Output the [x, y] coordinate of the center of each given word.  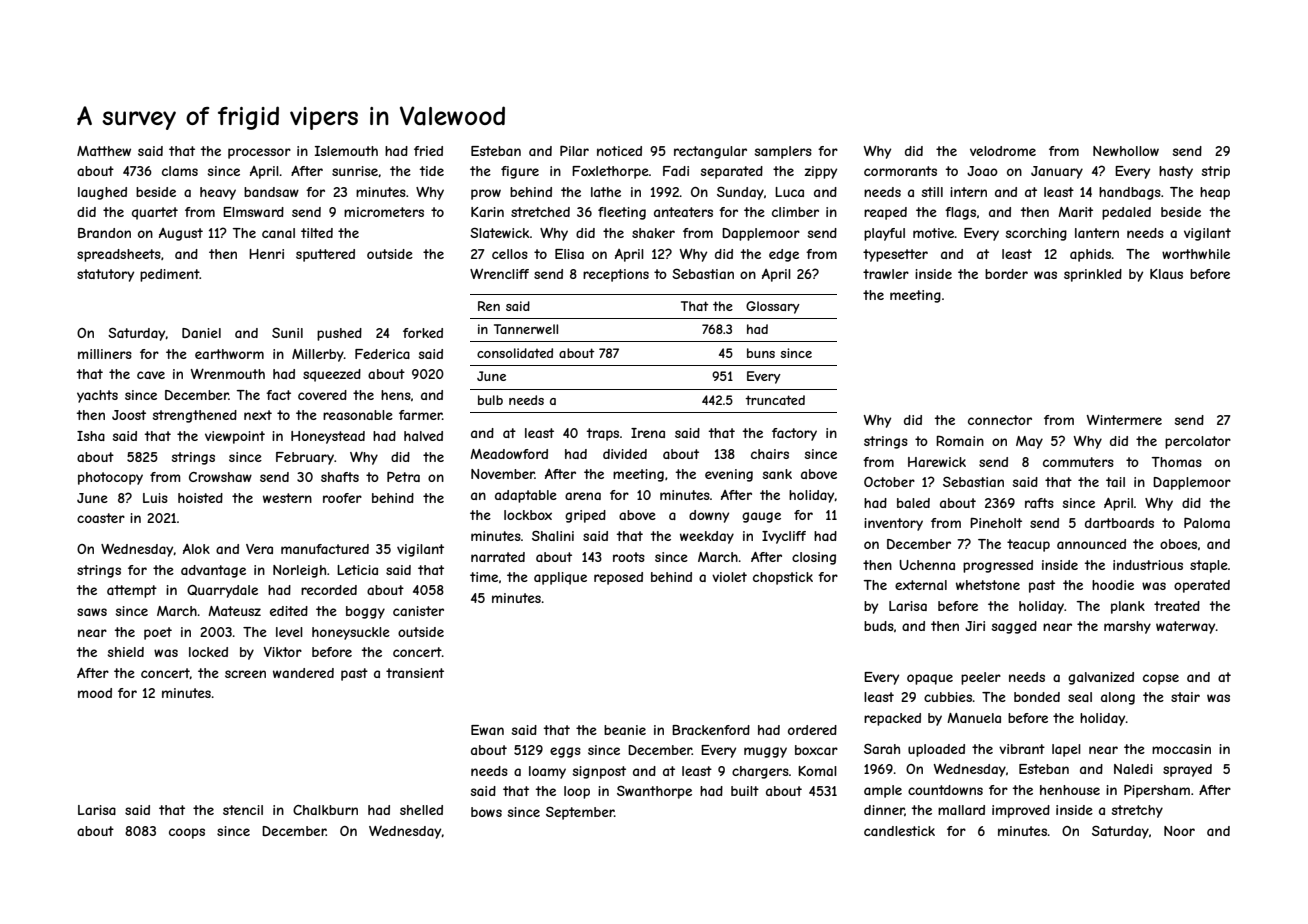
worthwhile [1196, 254]
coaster [101, 518]
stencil [243, 810]
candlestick [899, 831]
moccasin [1181, 749]
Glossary [773, 307]
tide [431, 171]
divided [625, 454]
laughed [102, 193]
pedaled [1126, 213]
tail [1115, 482]
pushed [339, 334]
